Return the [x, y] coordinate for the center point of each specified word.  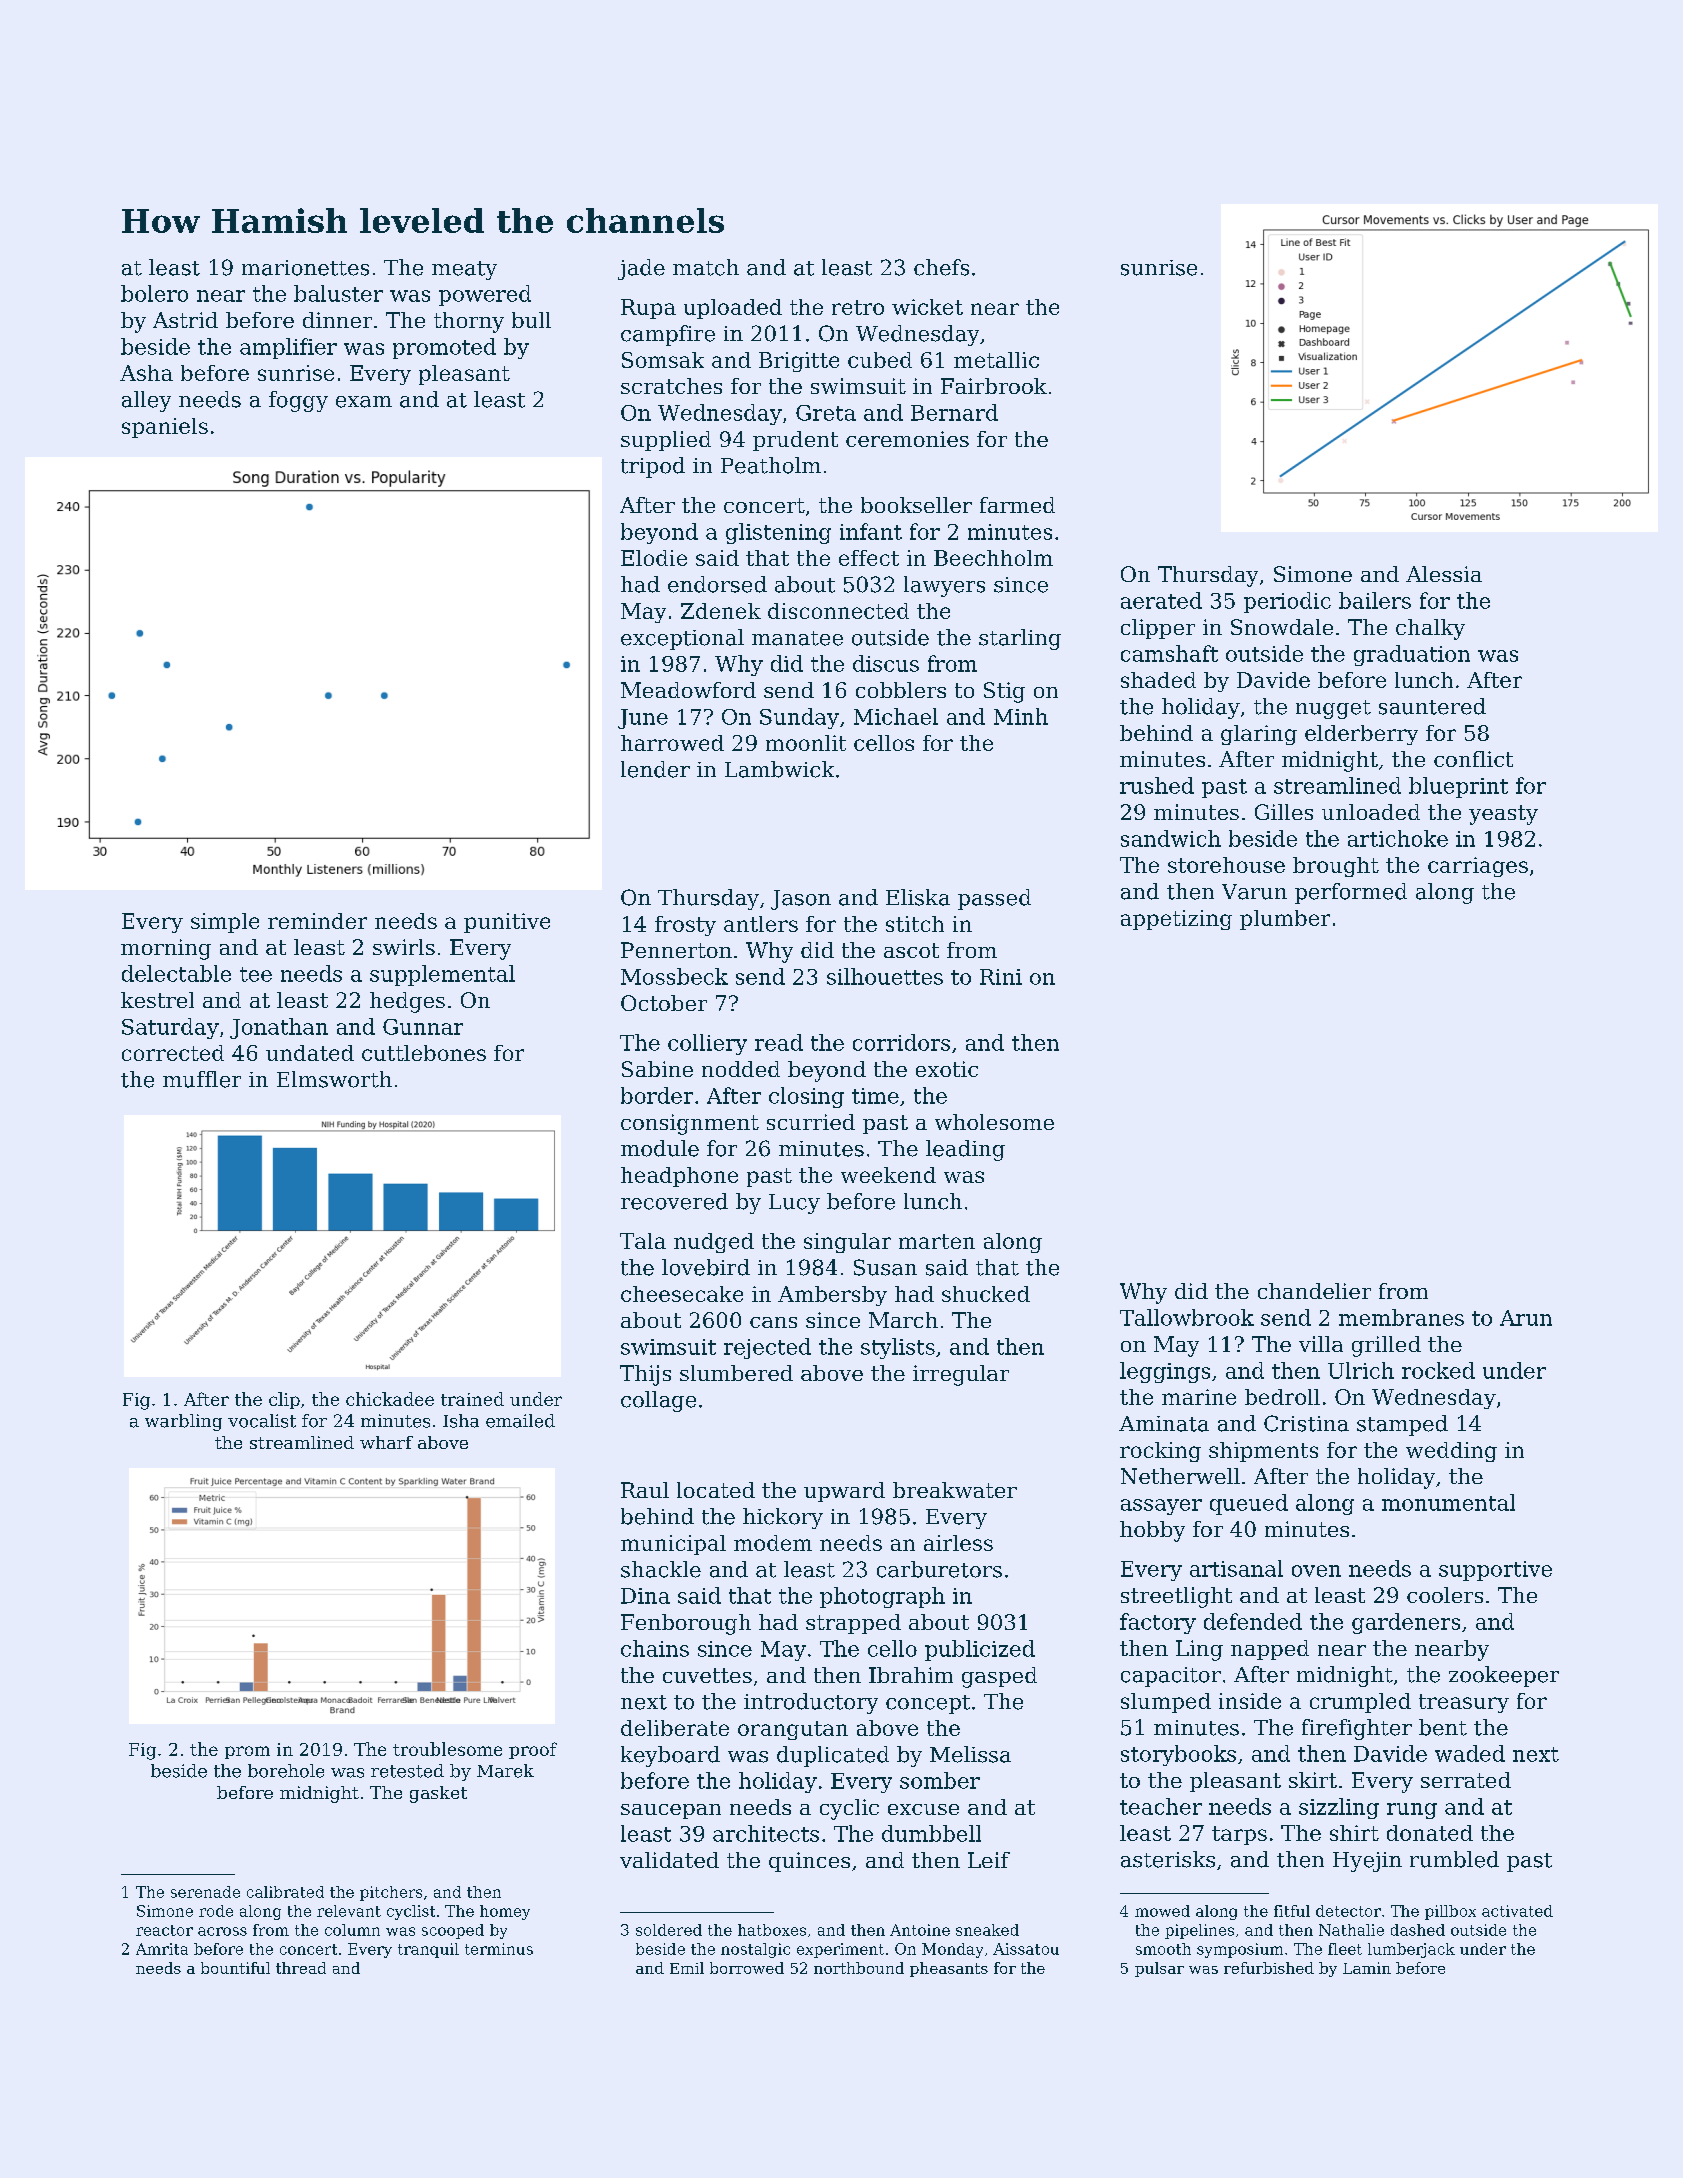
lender [655, 769]
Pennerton [676, 950]
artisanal [1236, 1568]
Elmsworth [334, 1079]
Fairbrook [994, 386]
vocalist [262, 1421]
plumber [1285, 920]
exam [364, 402]
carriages [1478, 867]
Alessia [1444, 574]
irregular [961, 1375]
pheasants [949, 1969]
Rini [1001, 977]
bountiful [235, 1968]
